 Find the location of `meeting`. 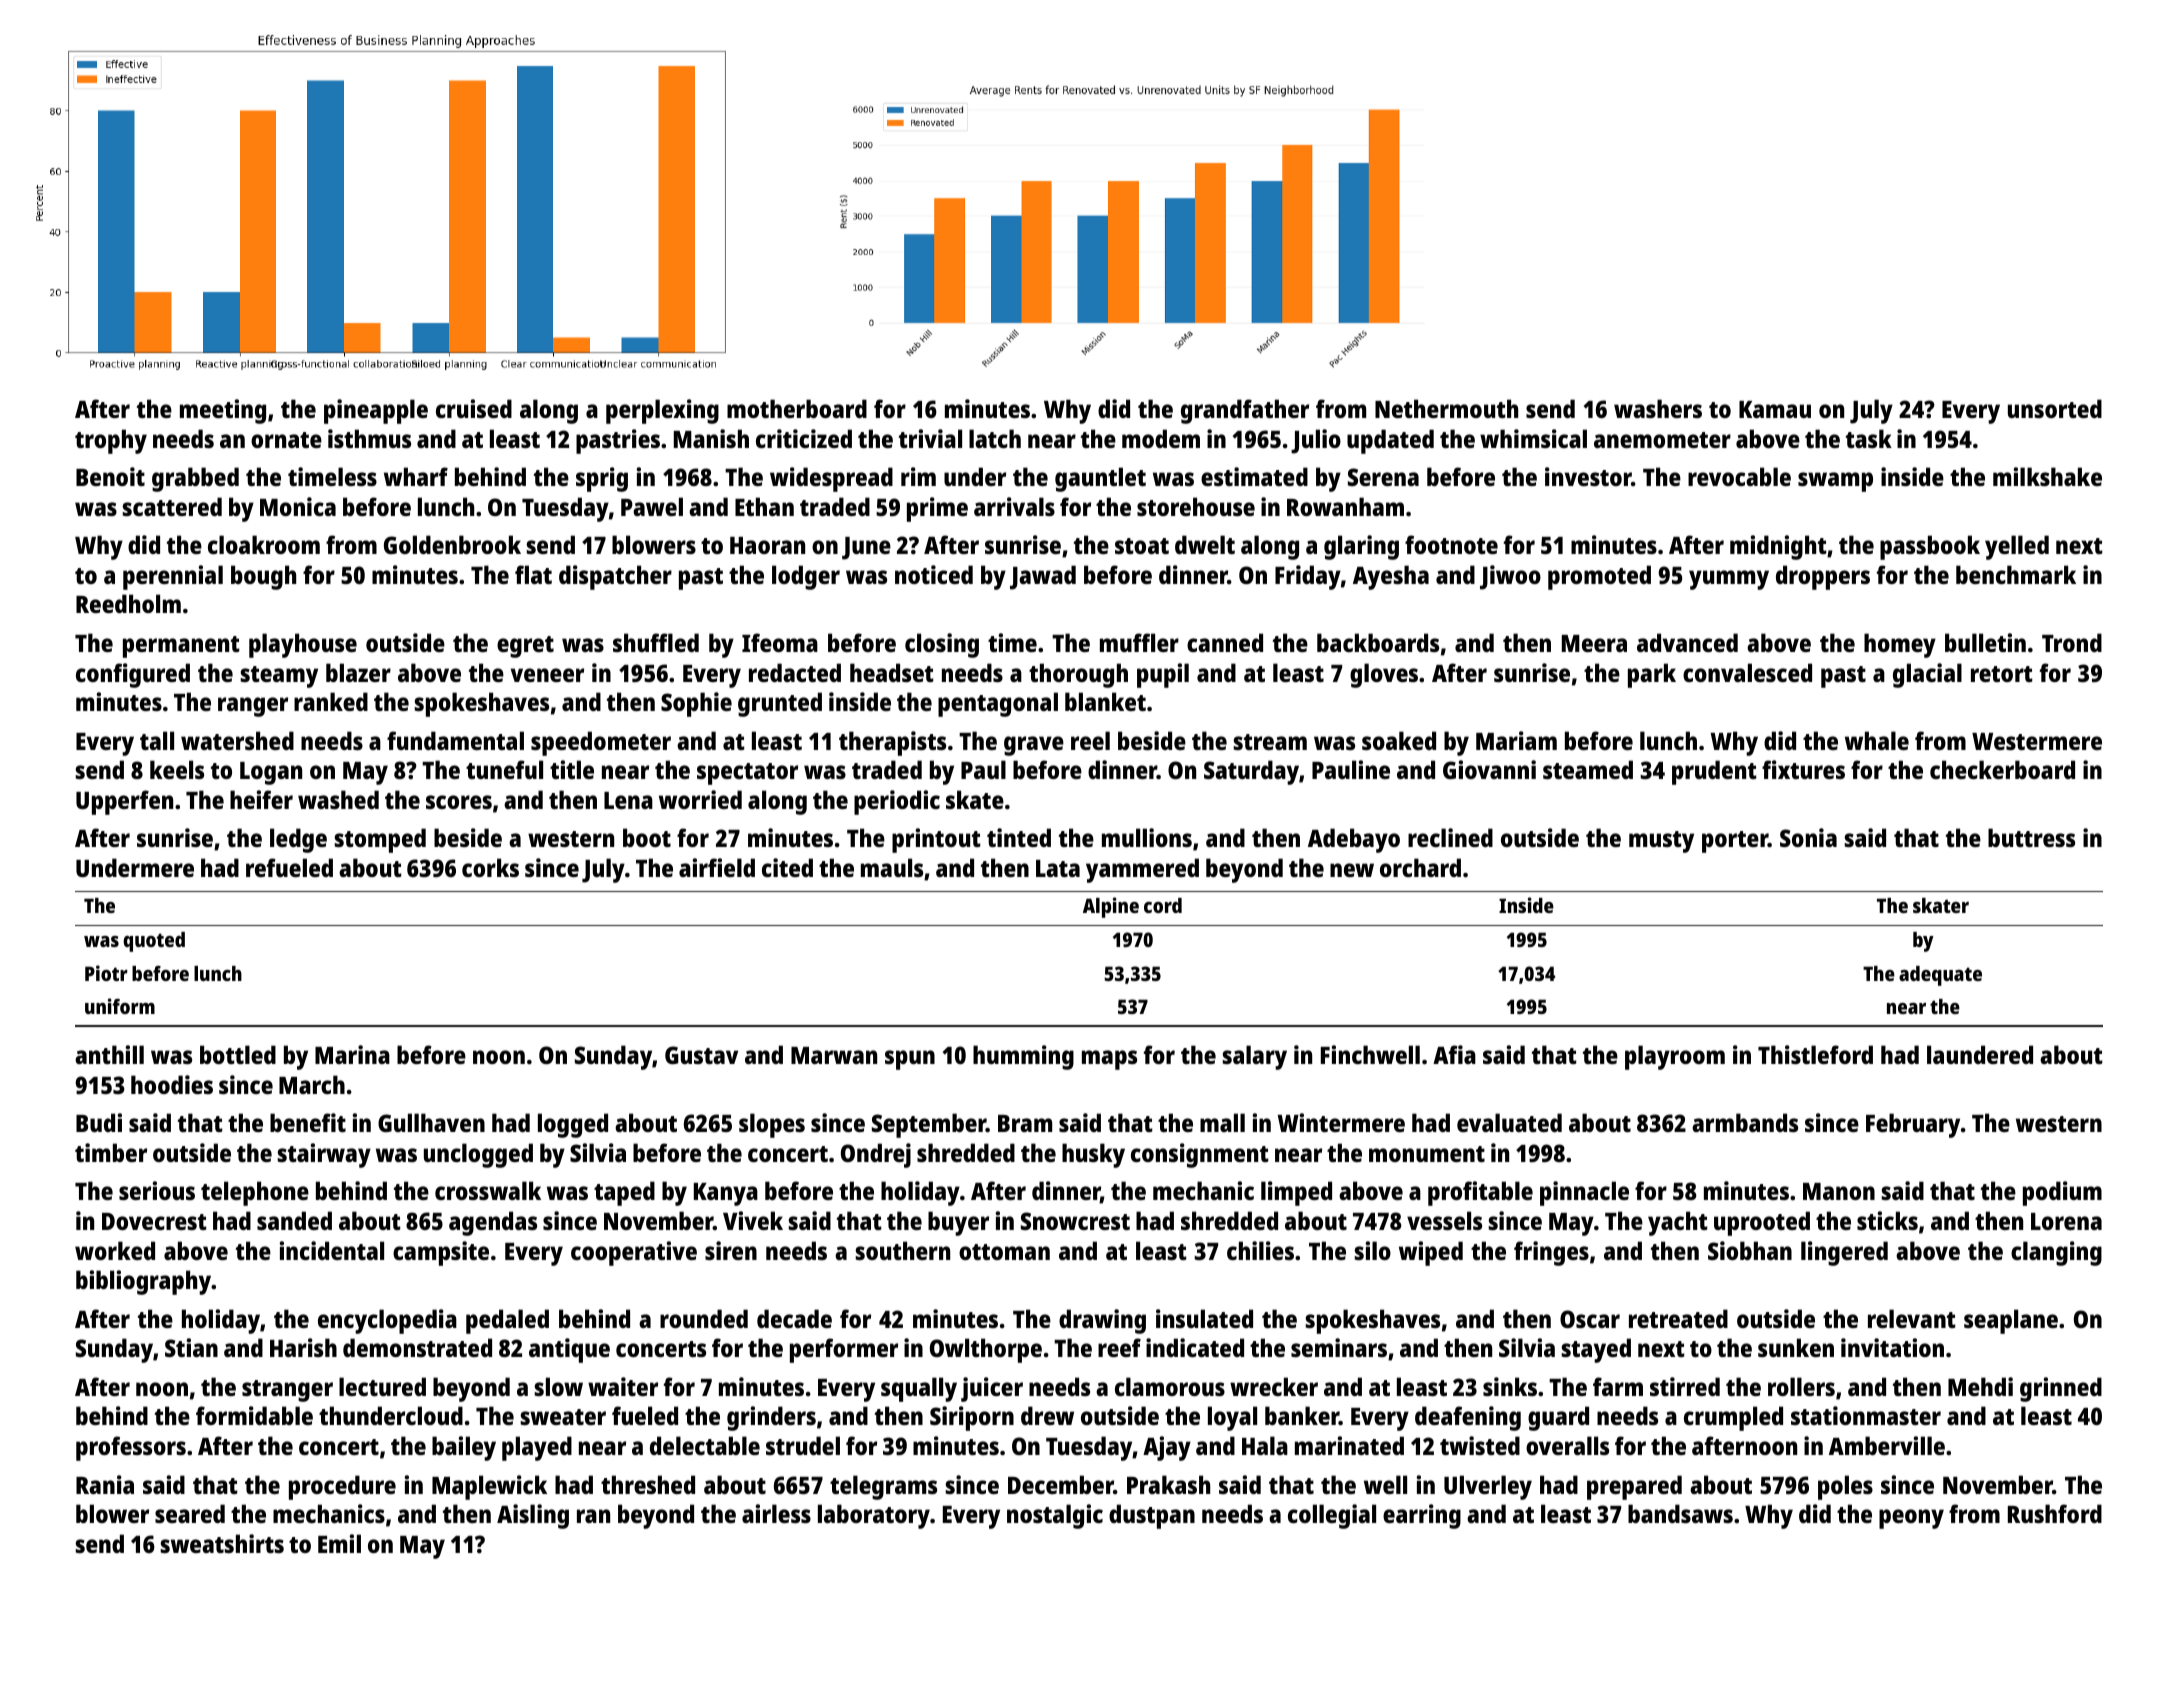

meeting is located at coordinates (223, 411).
